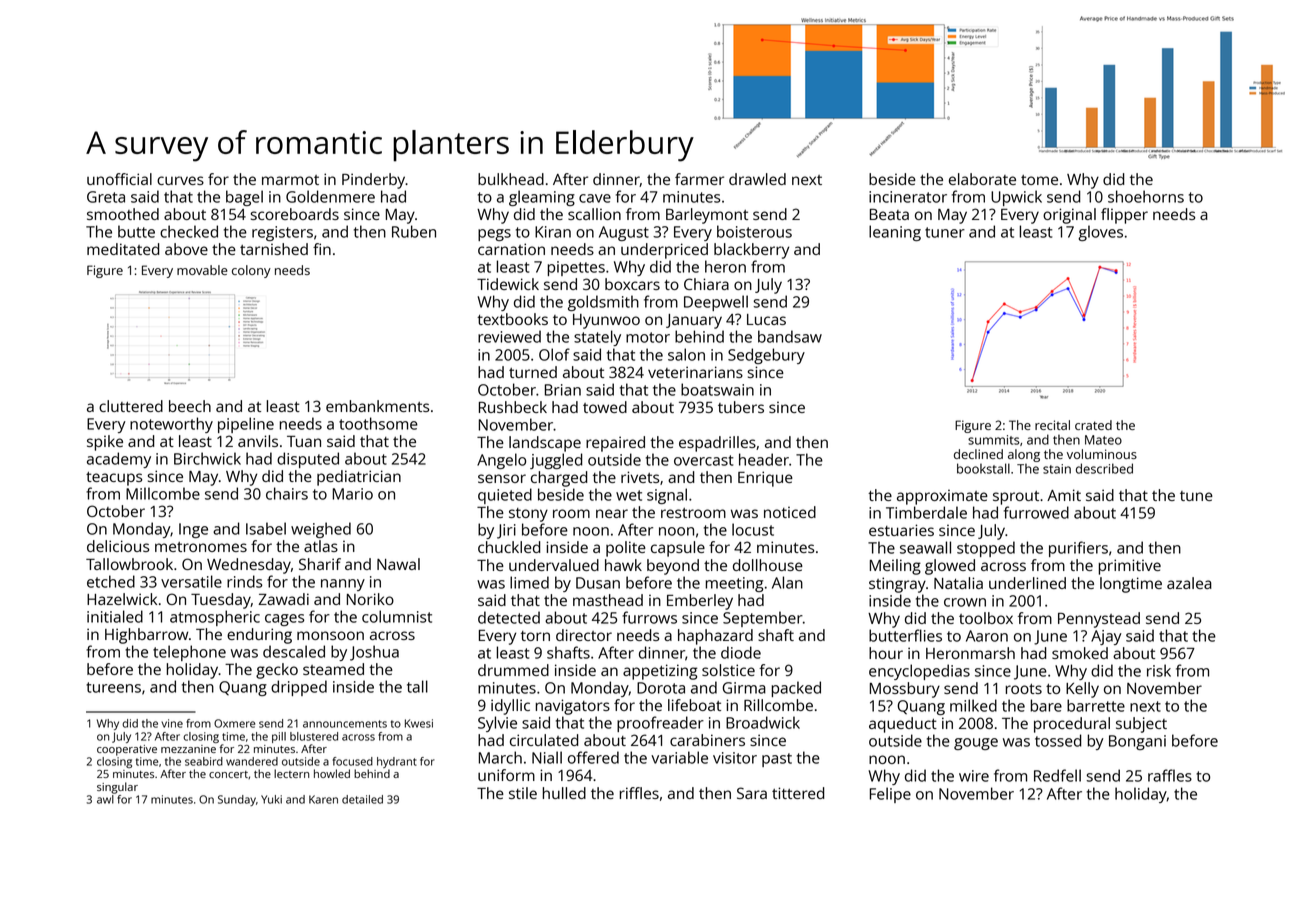 This screenshot has height=924, width=1308. Describe the element at coordinates (373, 181) in the screenshot. I see `Pinderby` at that location.
